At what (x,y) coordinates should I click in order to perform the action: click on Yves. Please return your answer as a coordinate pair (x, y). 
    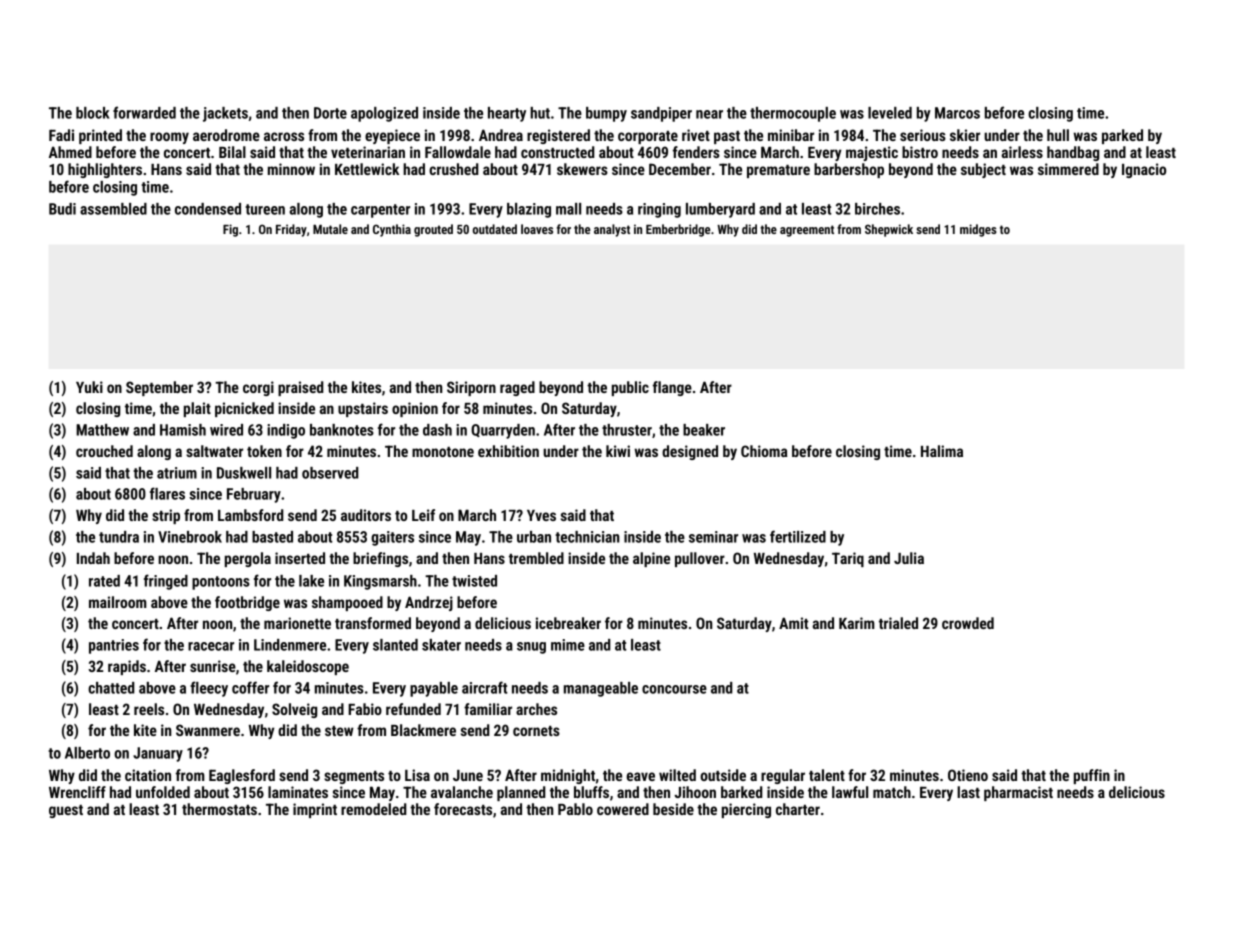
    Looking at the image, I should click on (541, 515).
